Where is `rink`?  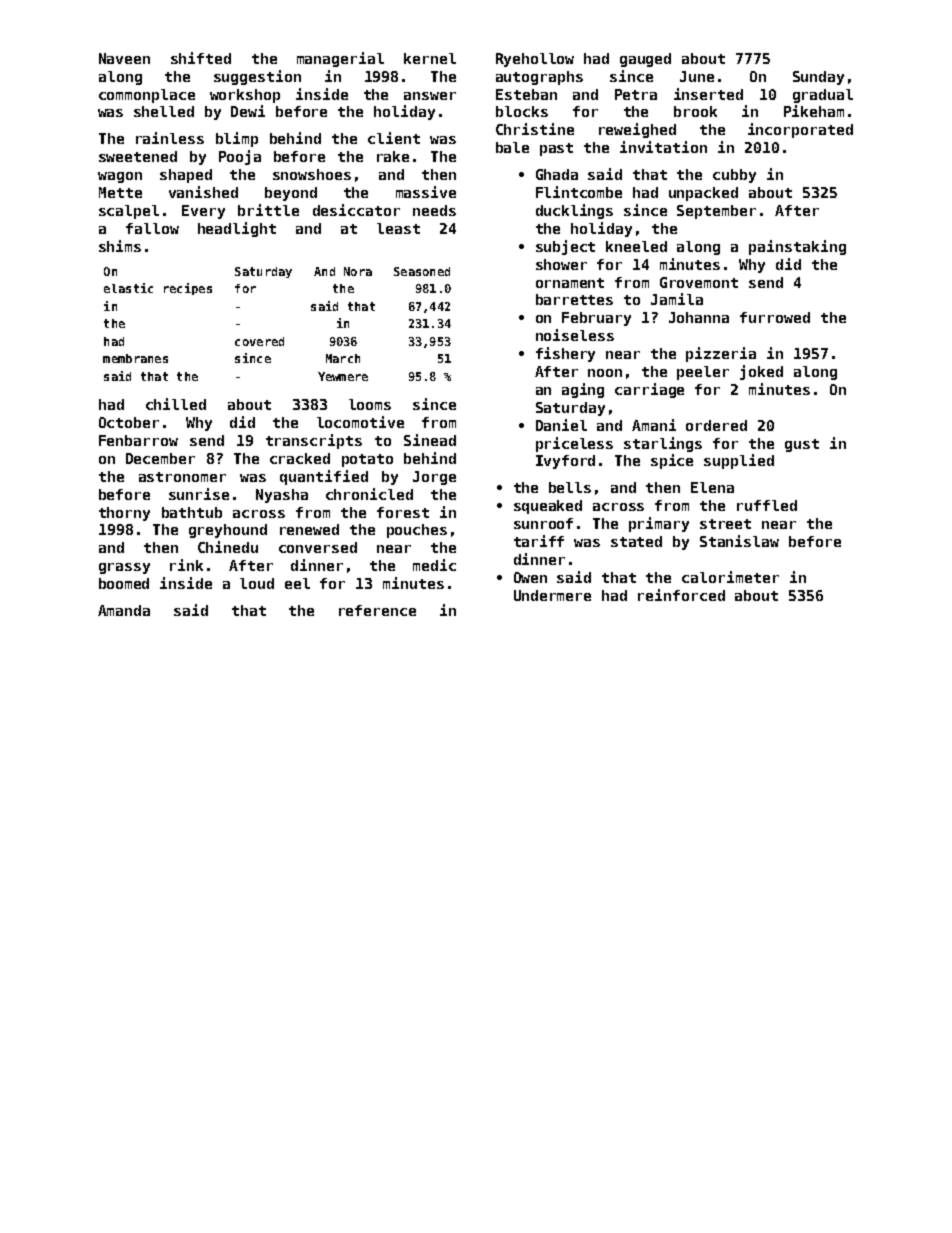 rink is located at coordinates (186, 565).
